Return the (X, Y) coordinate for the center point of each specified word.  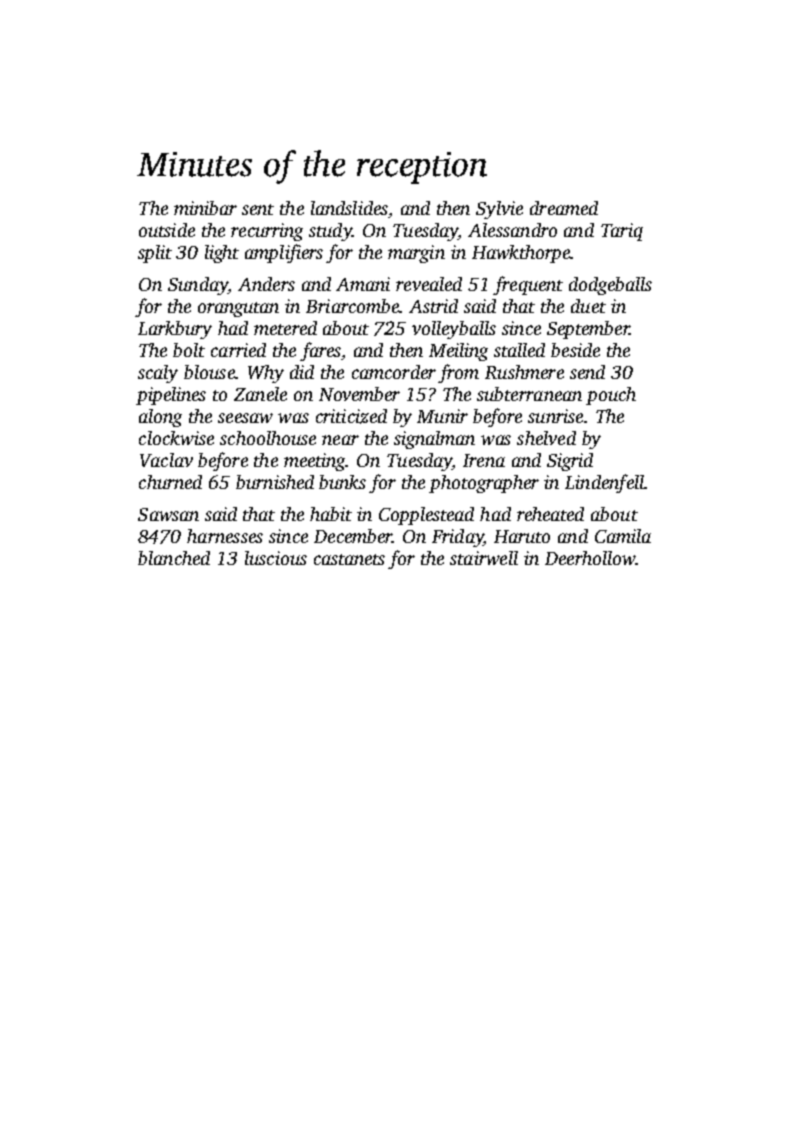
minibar (205, 208)
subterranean (529, 394)
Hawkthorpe (521, 254)
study (330, 232)
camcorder (394, 372)
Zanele (260, 394)
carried (238, 350)
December (353, 536)
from (458, 373)
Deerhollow (590, 558)
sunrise (555, 416)
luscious (276, 558)
